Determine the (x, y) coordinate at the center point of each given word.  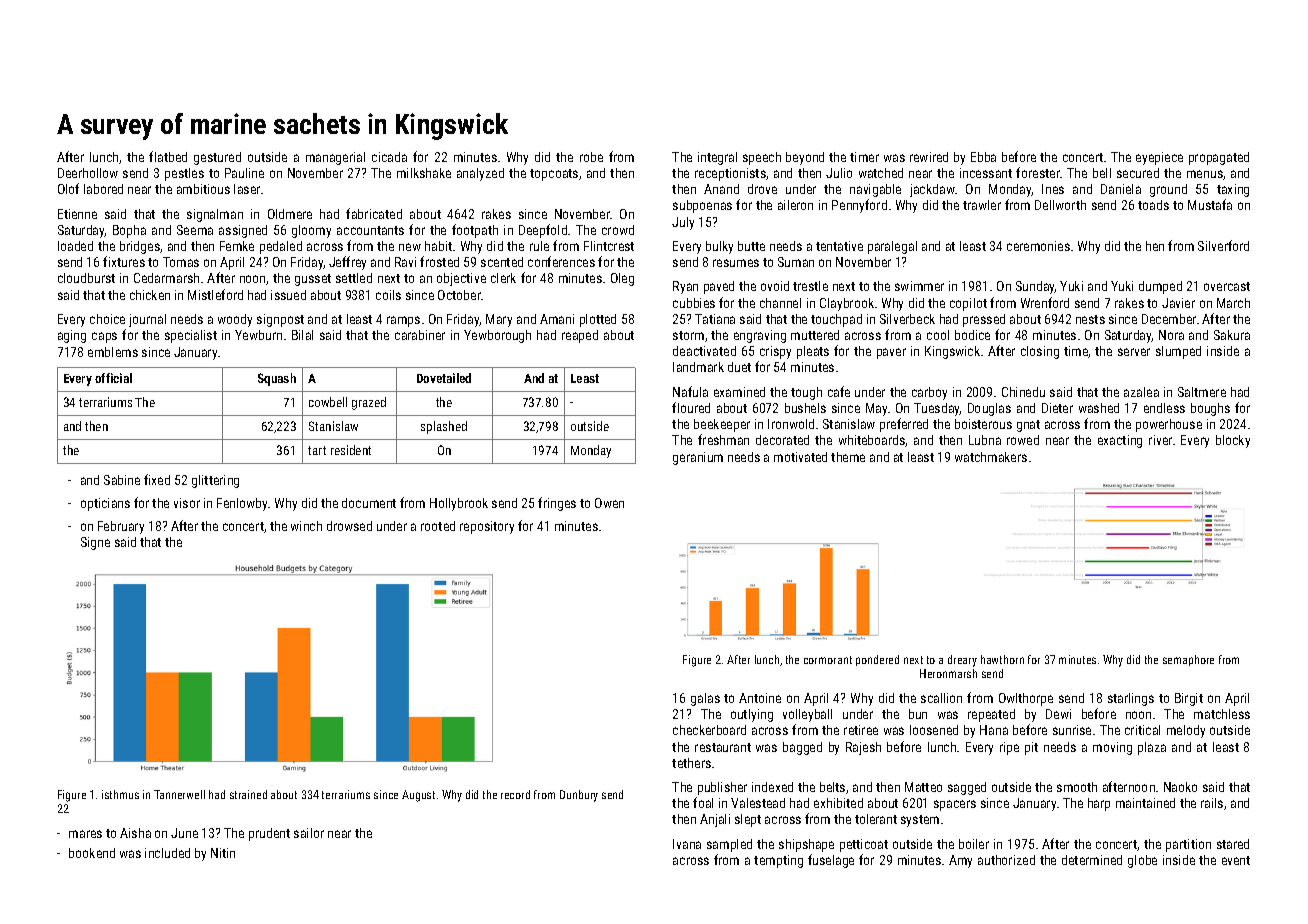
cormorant (828, 660)
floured (691, 407)
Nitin (223, 853)
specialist (191, 336)
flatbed (168, 156)
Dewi (1058, 714)
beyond (805, 158)
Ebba (983, 157)
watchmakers (991, 457)
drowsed (349, 526)
